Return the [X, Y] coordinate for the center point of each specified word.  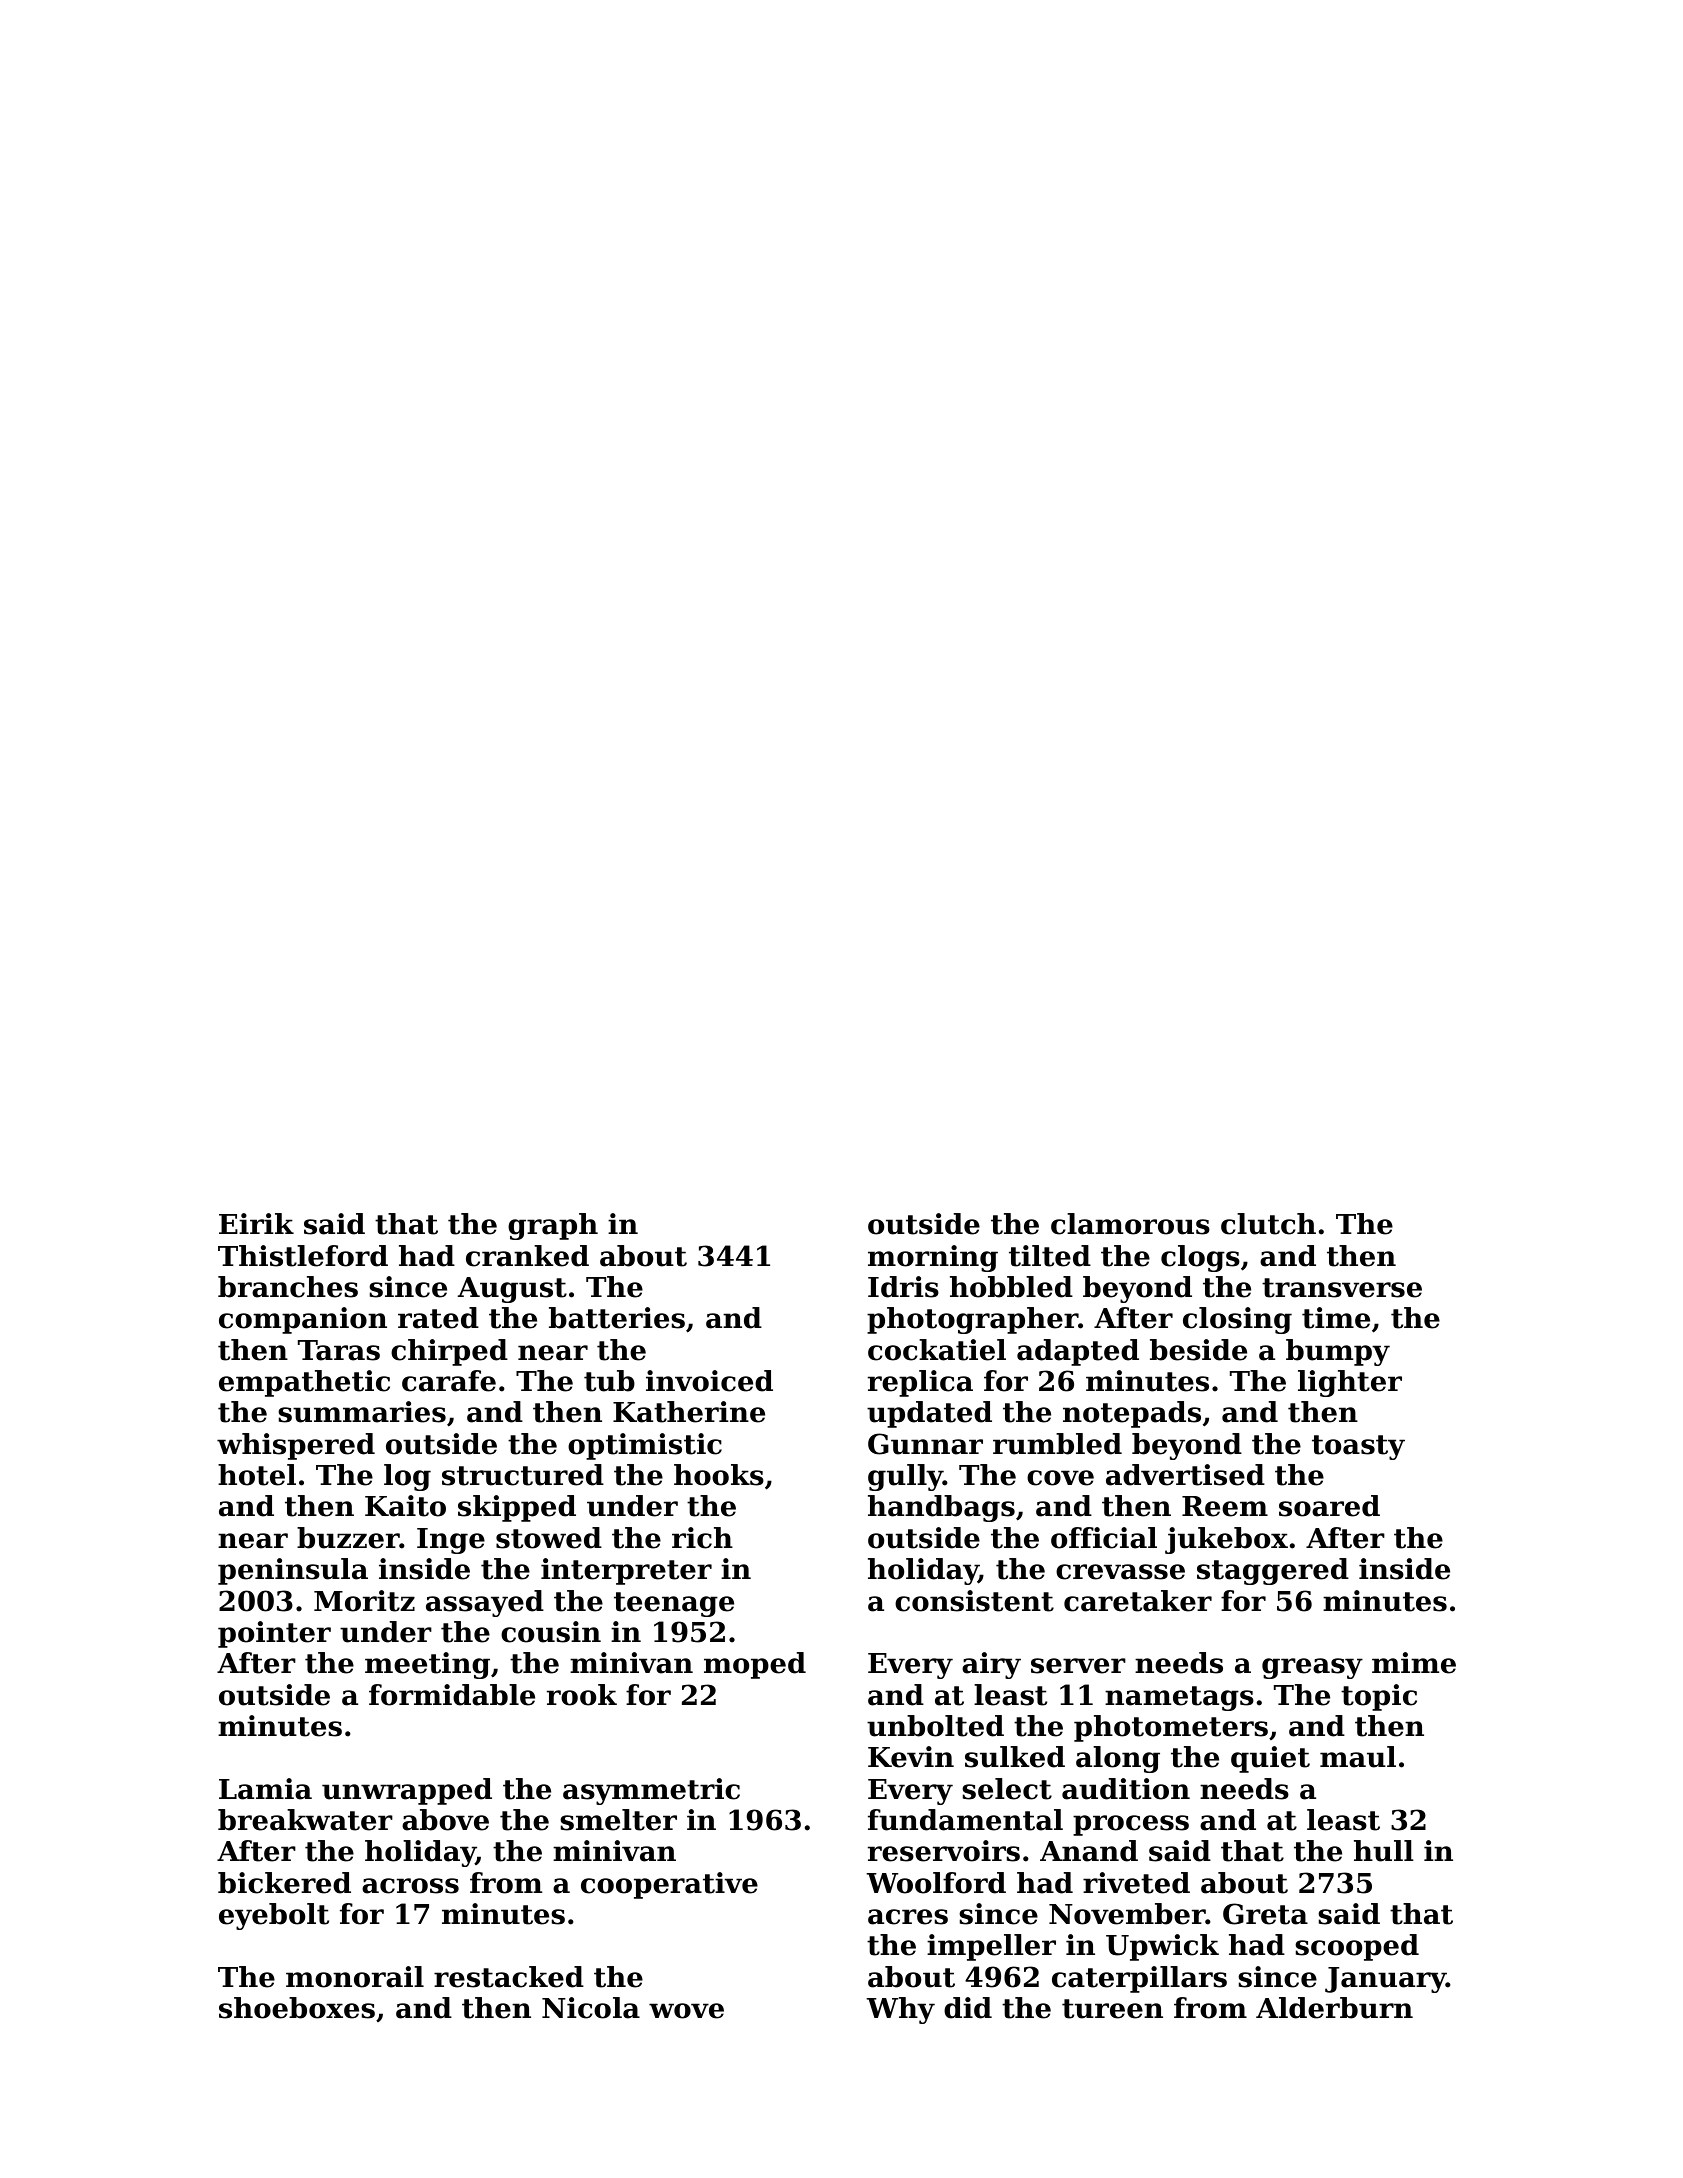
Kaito [405, 1506]
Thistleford [303, 1256]
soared [1329, 1506]
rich [702, 1538]
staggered [1273, 1571]
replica [920, 1383]
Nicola [591, 2008]
